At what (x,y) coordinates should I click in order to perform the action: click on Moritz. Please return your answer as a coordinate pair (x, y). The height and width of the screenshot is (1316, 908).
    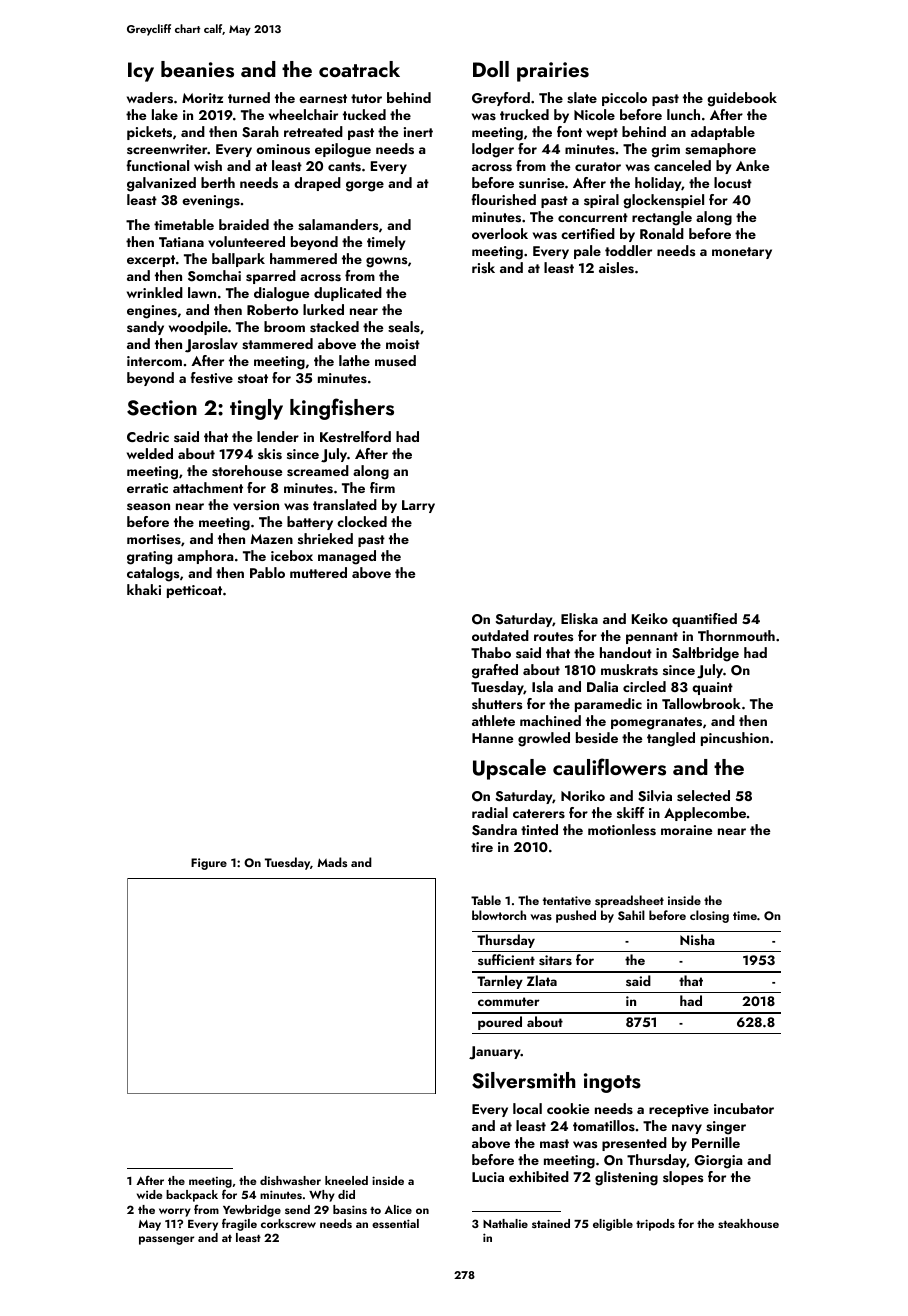
    Looking at the image, I should click on (202, 98).
